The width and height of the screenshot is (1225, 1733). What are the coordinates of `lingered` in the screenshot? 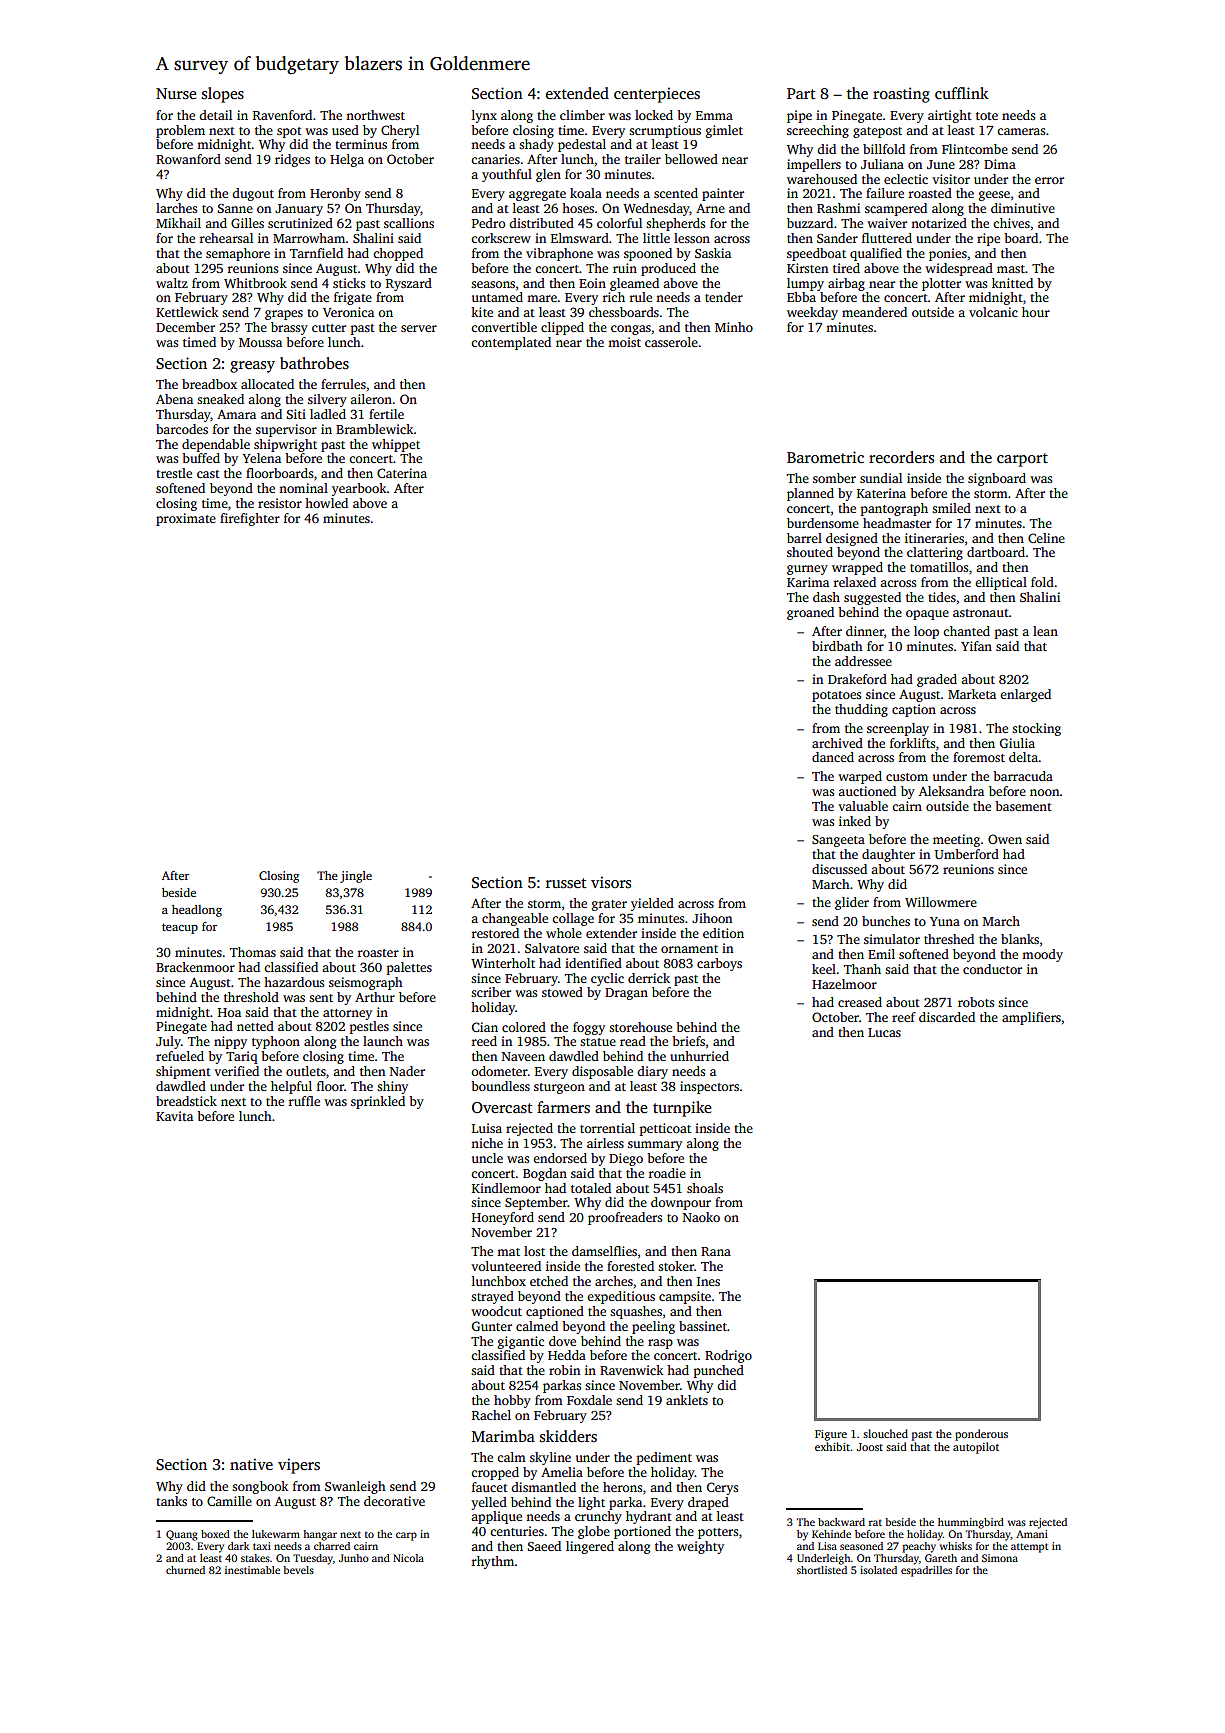 It's located at (590, 1547).
